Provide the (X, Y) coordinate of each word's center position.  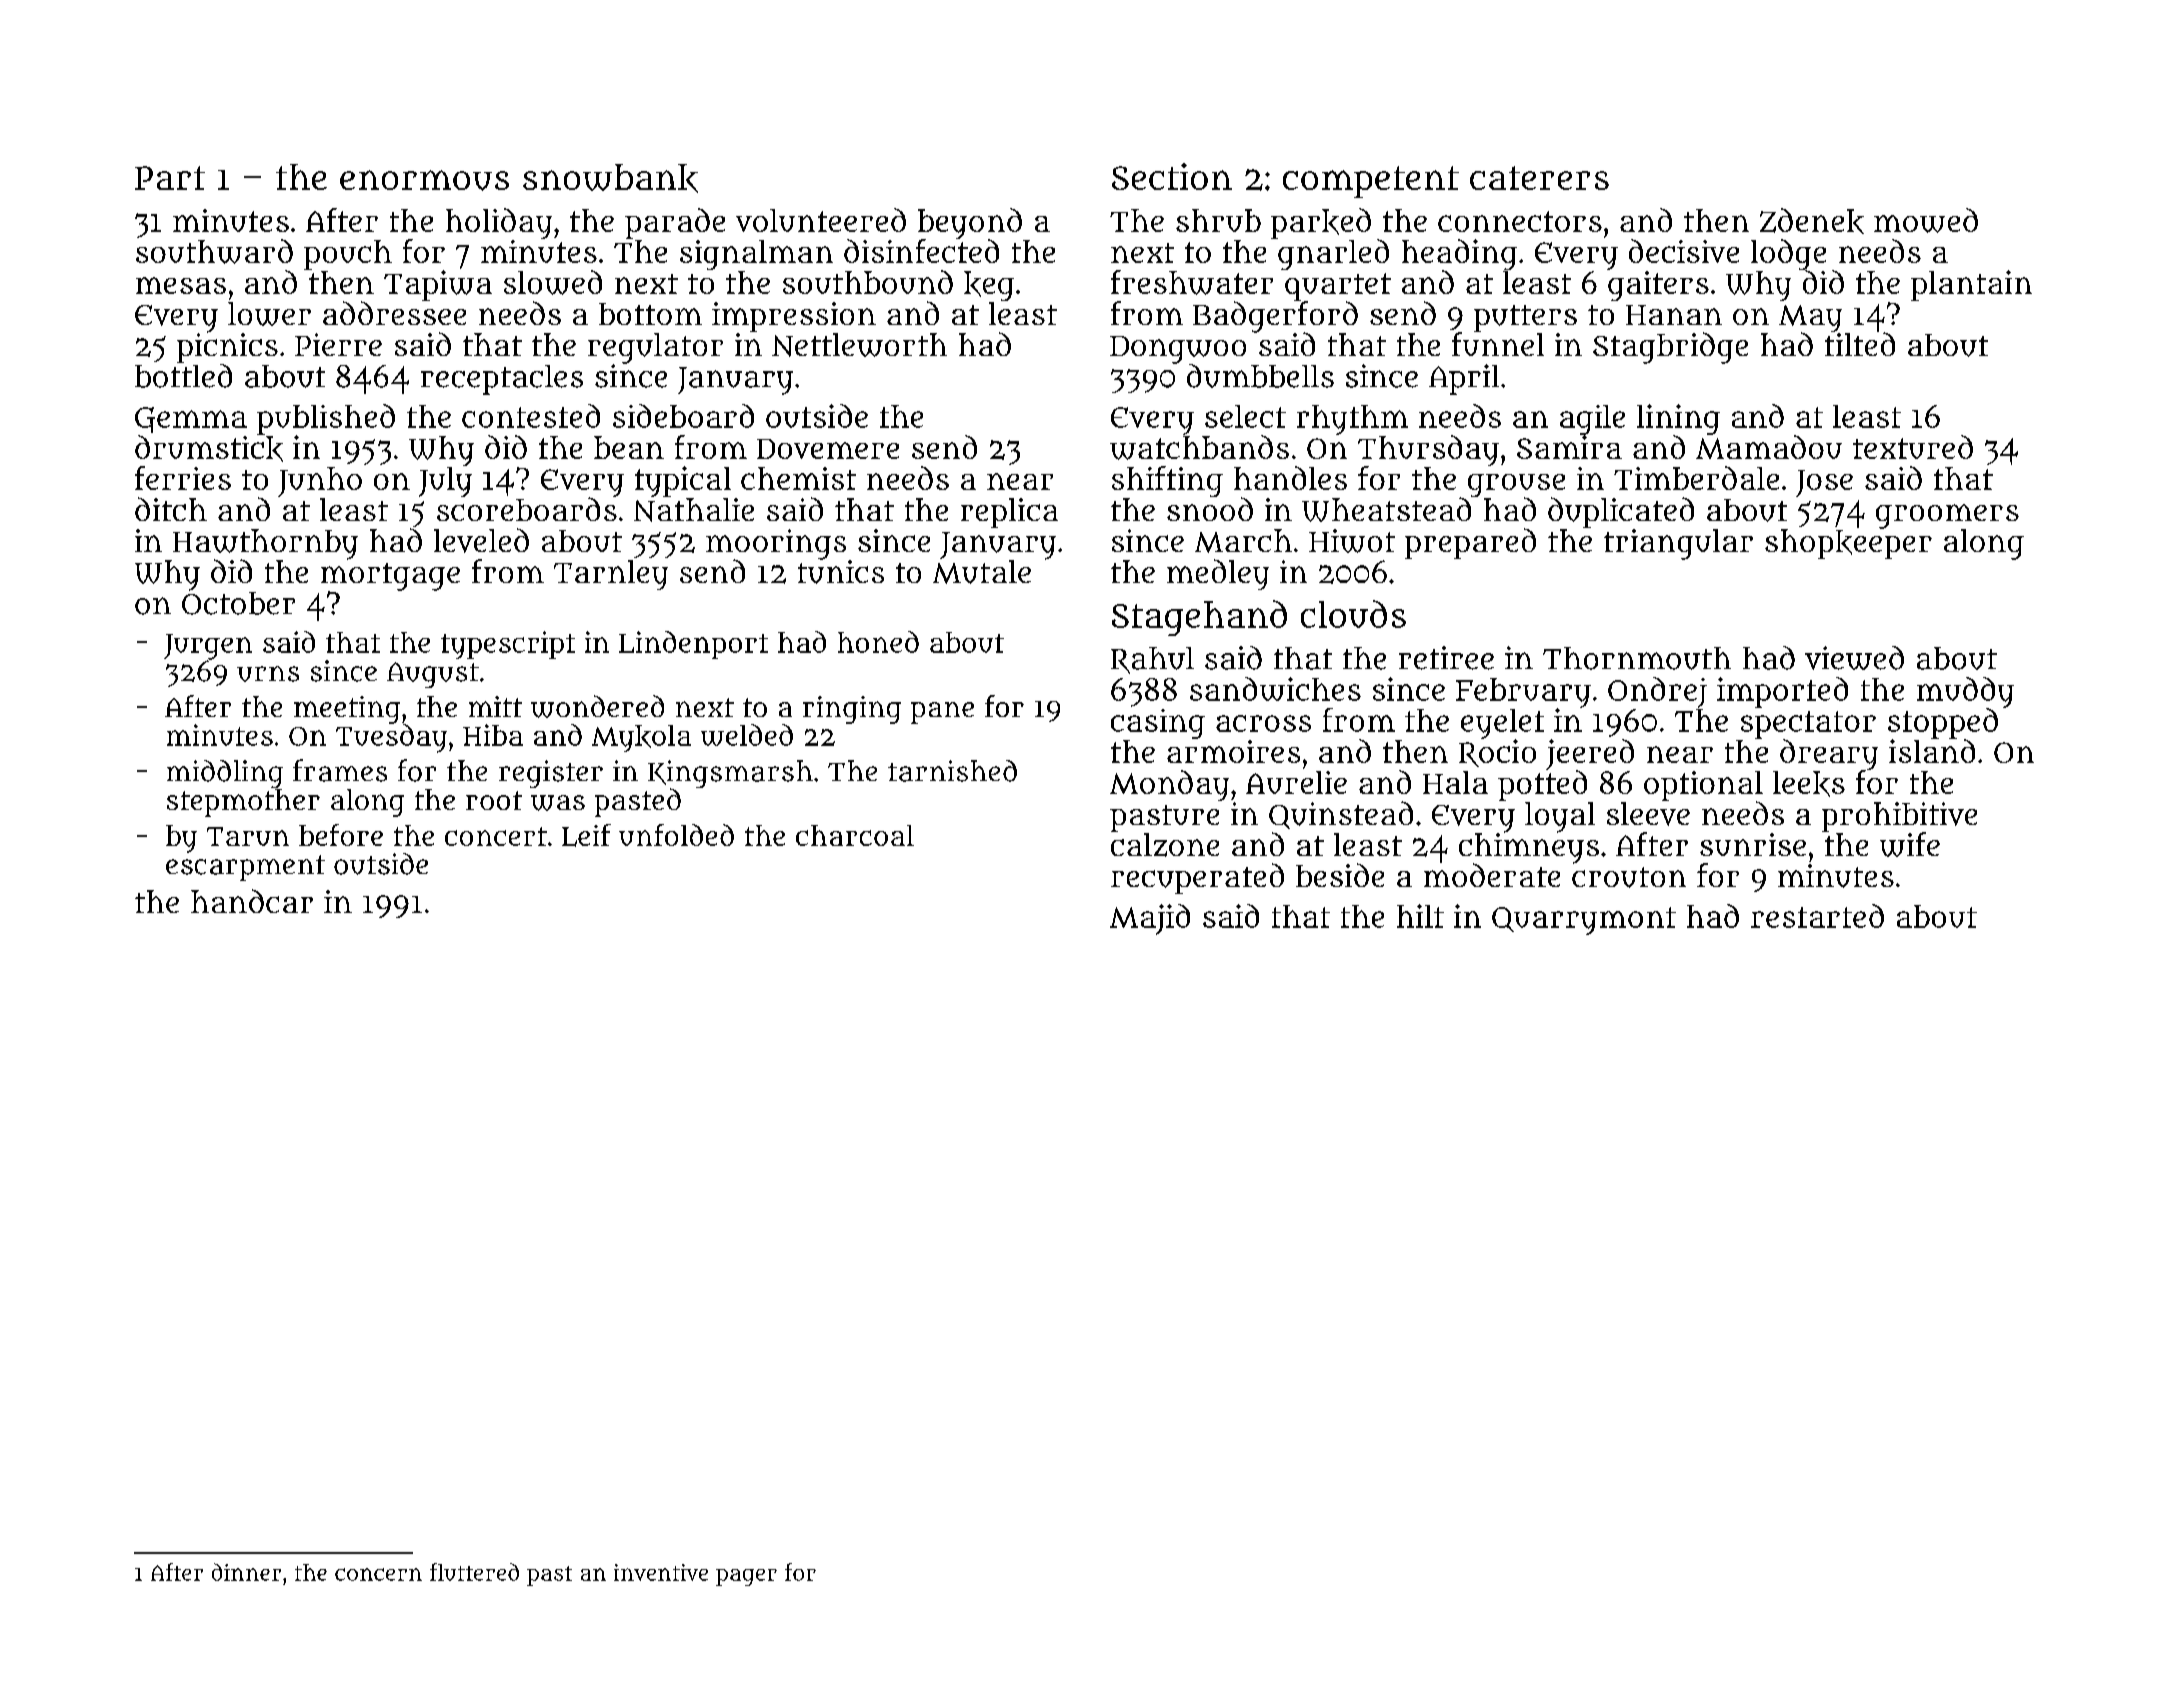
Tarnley (611, 575)
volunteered (821, 220)
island (1932, 751)
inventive (661, 1572)
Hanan (1674, 315)
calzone (1165, 845)
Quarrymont (1584, 921)
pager (746, 1577)
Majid (1150, 919)
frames (340, 770)
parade (675, 223)
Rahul (1152, 660)
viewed (1854, 658)
